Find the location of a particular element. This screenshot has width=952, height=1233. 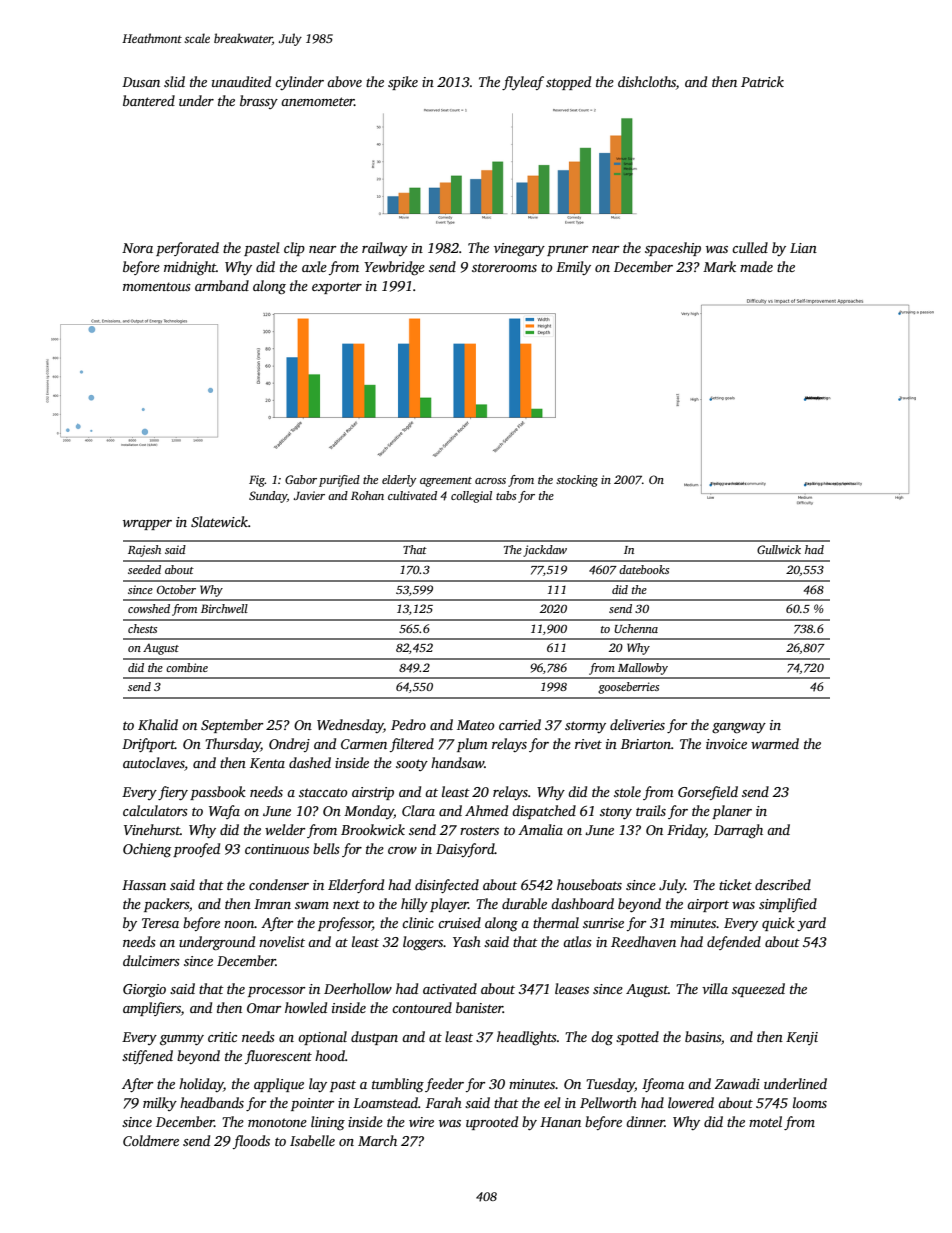

Lian is located at coordinates (803, 248).
